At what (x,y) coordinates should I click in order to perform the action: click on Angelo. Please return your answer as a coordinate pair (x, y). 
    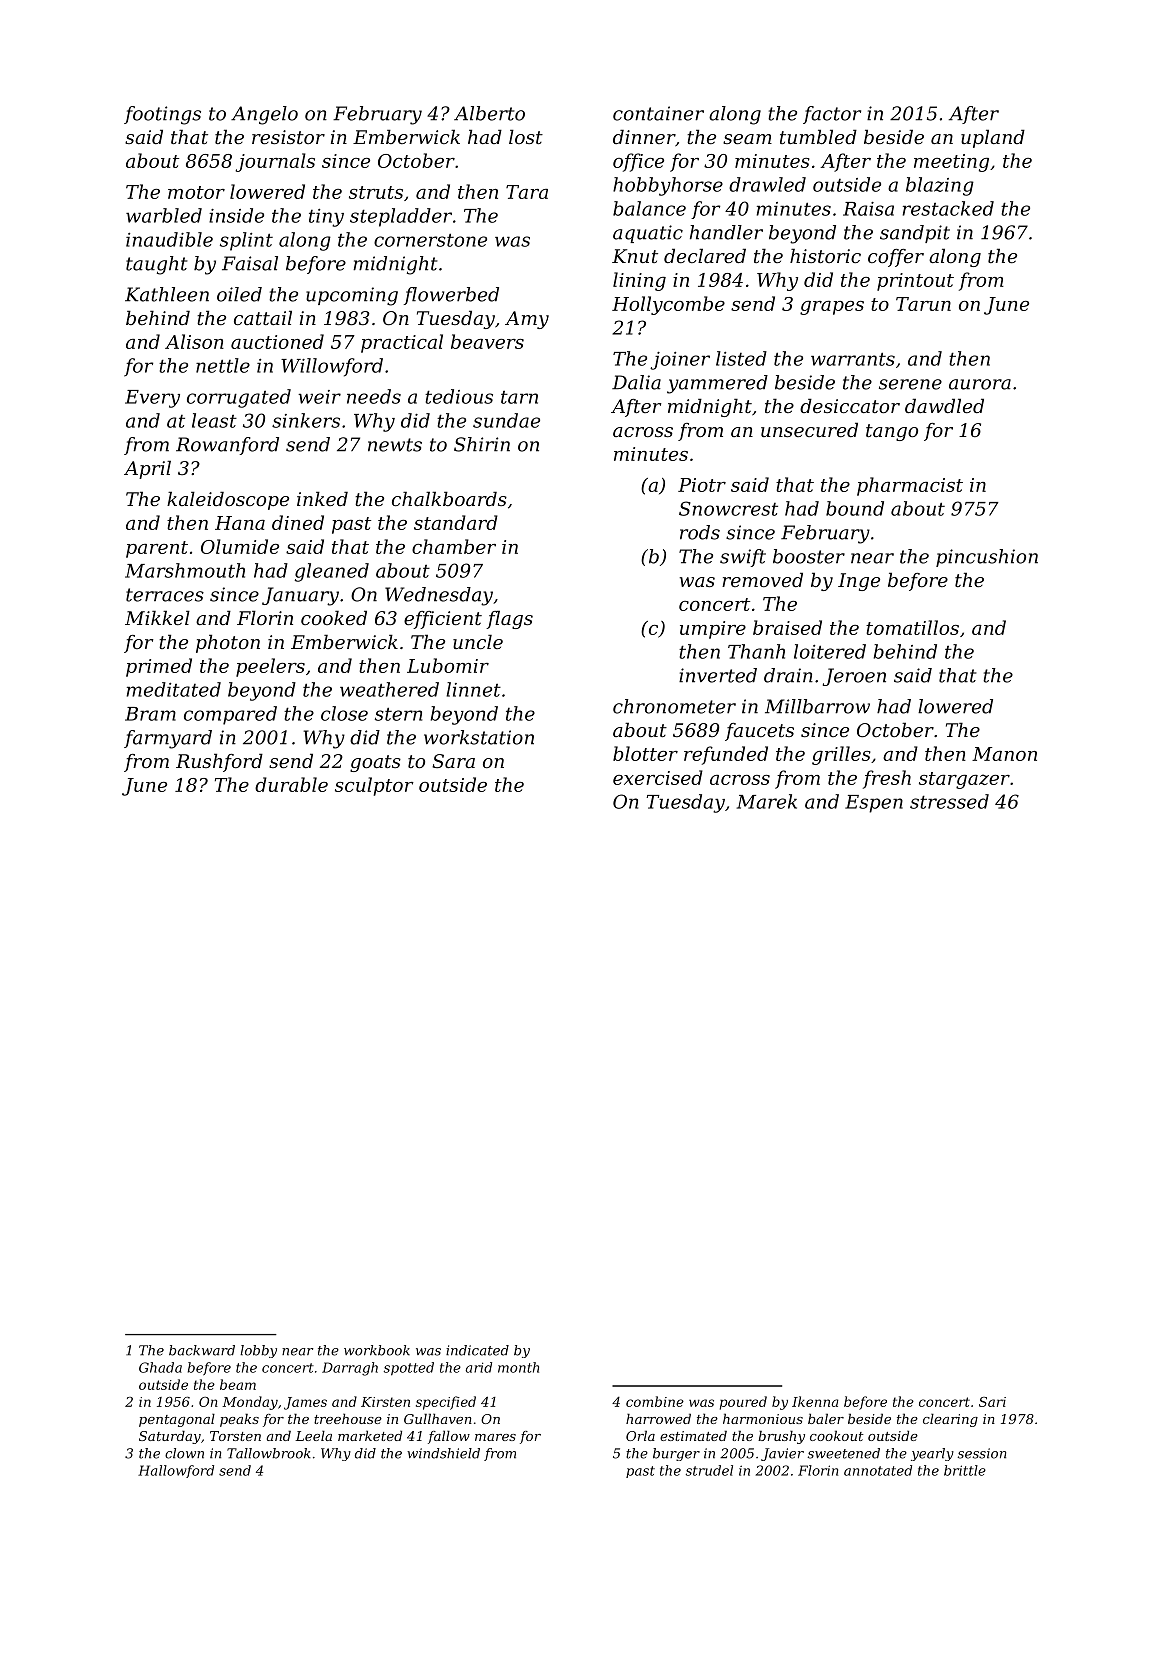
    Looking at the image, I should click on (264, 115).
